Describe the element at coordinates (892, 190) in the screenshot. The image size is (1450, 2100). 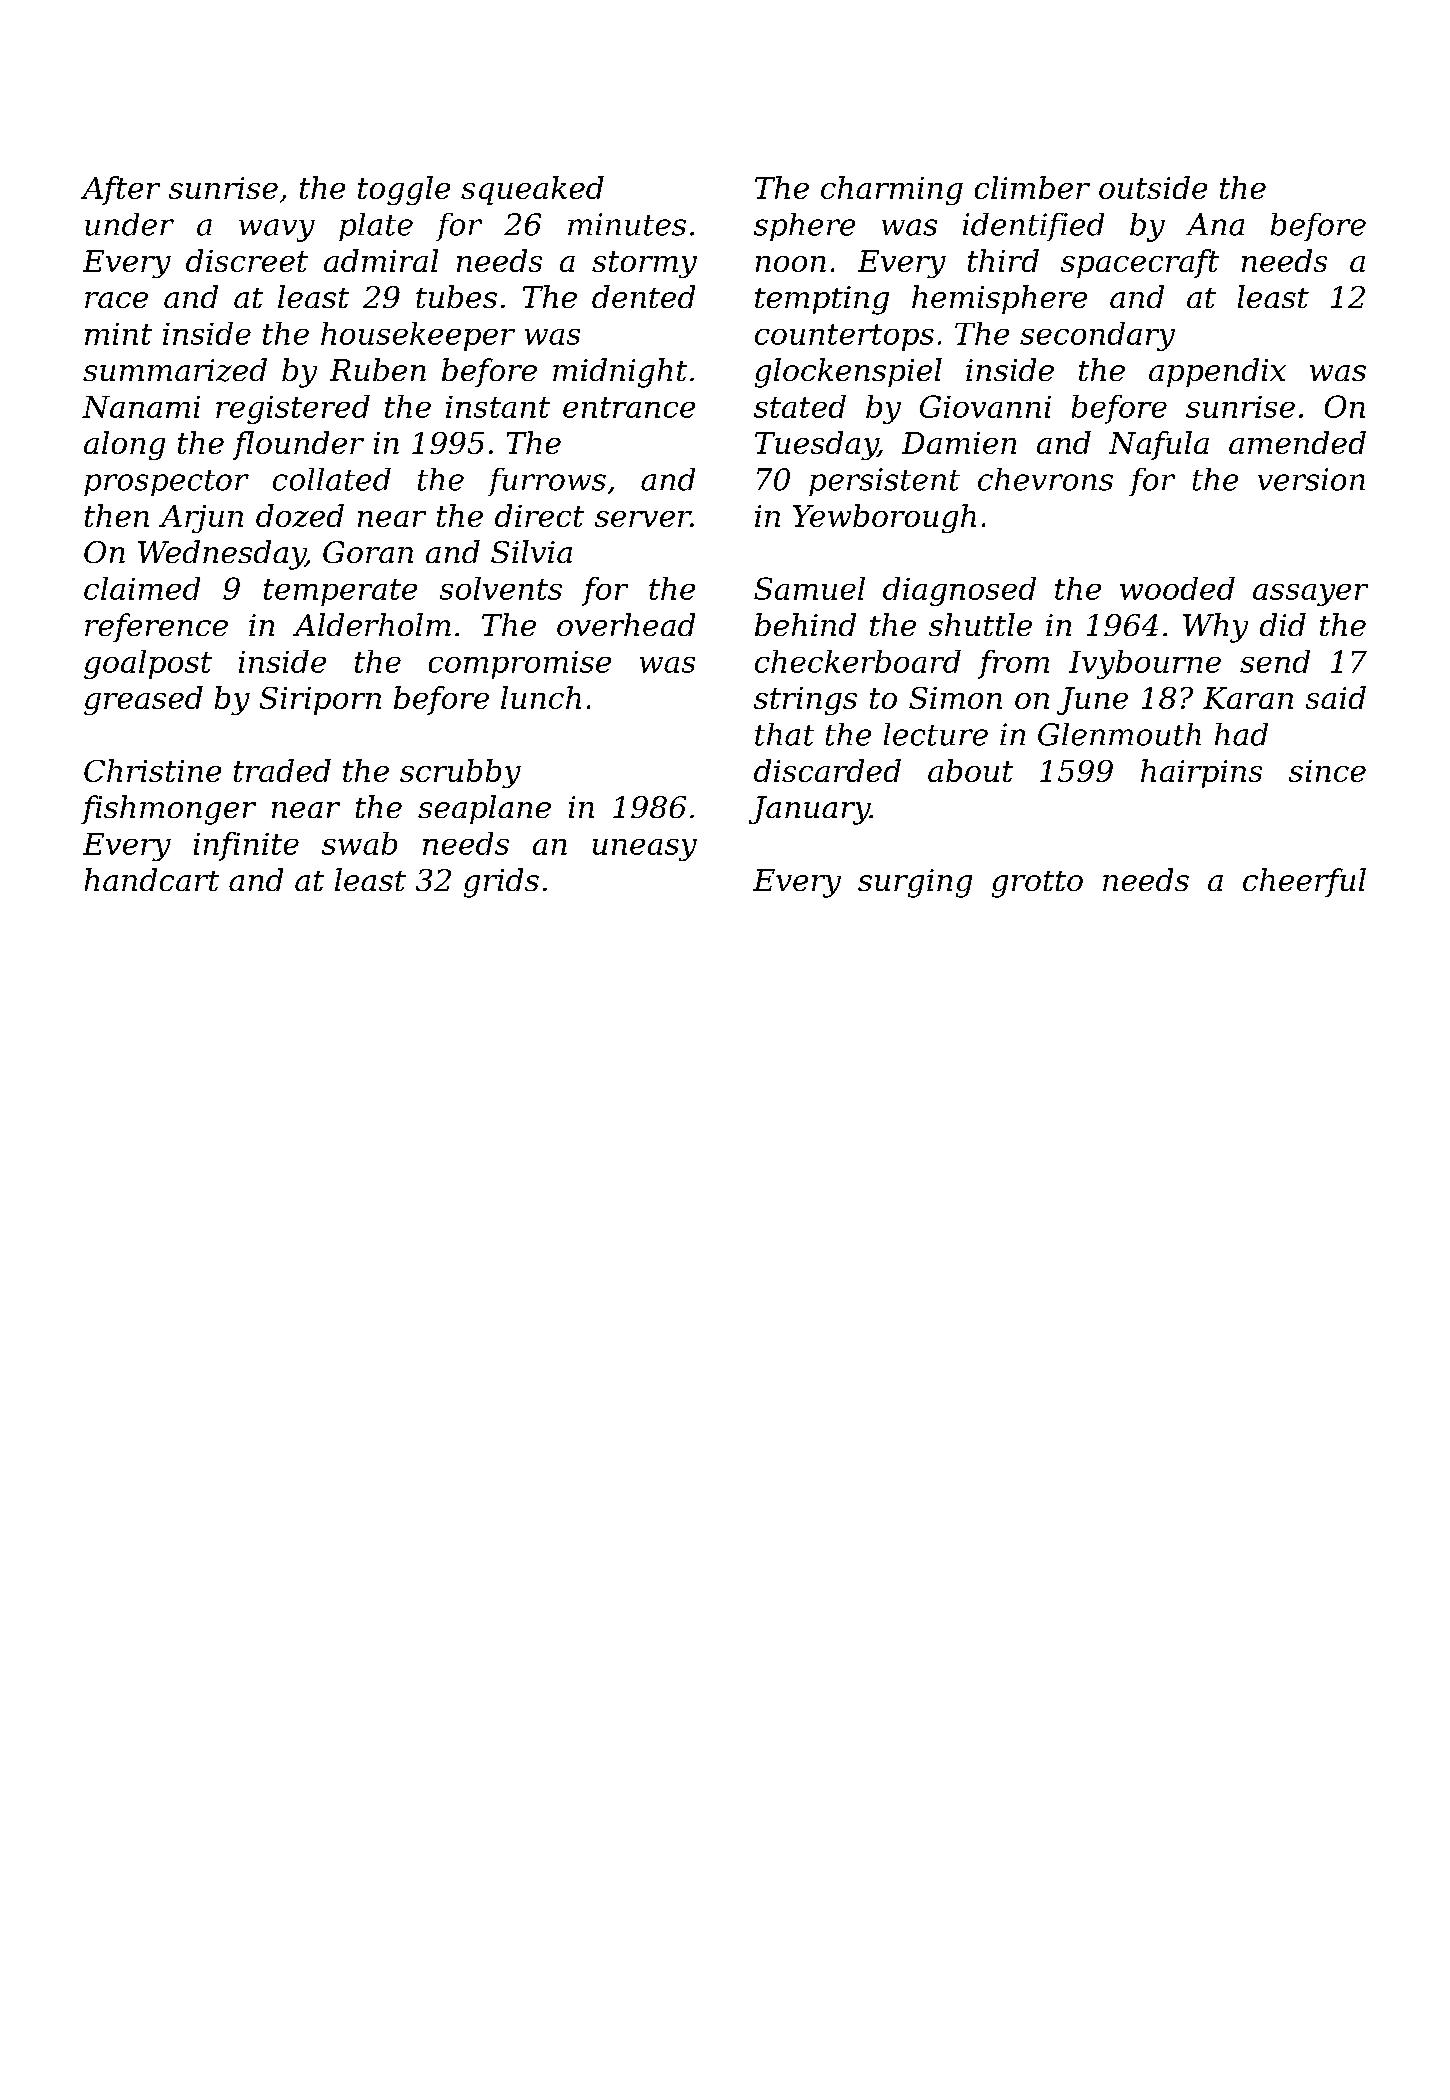
I see `charming` at that location.
